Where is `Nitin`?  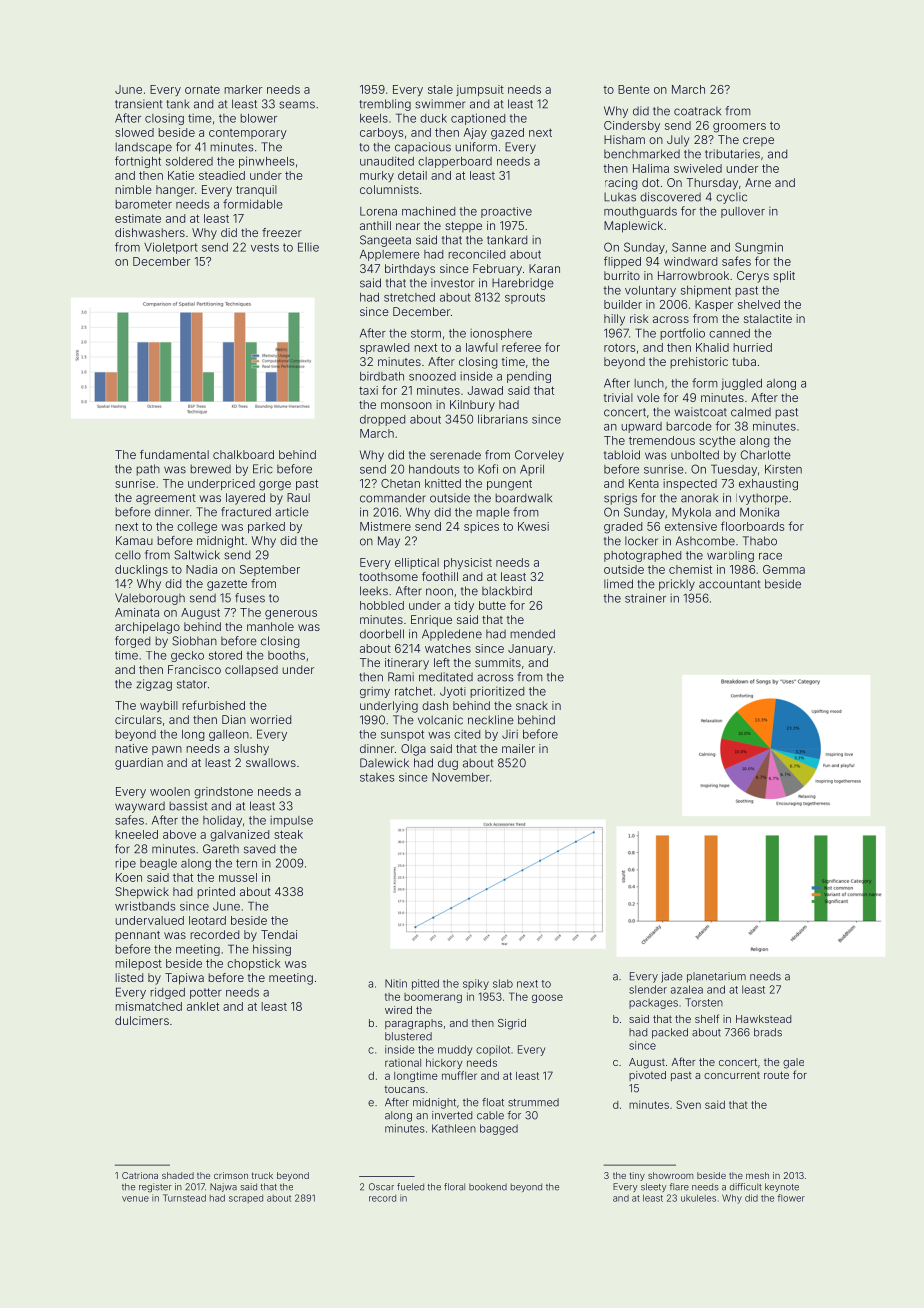
Nitin is located at coordinates (396, 983).
